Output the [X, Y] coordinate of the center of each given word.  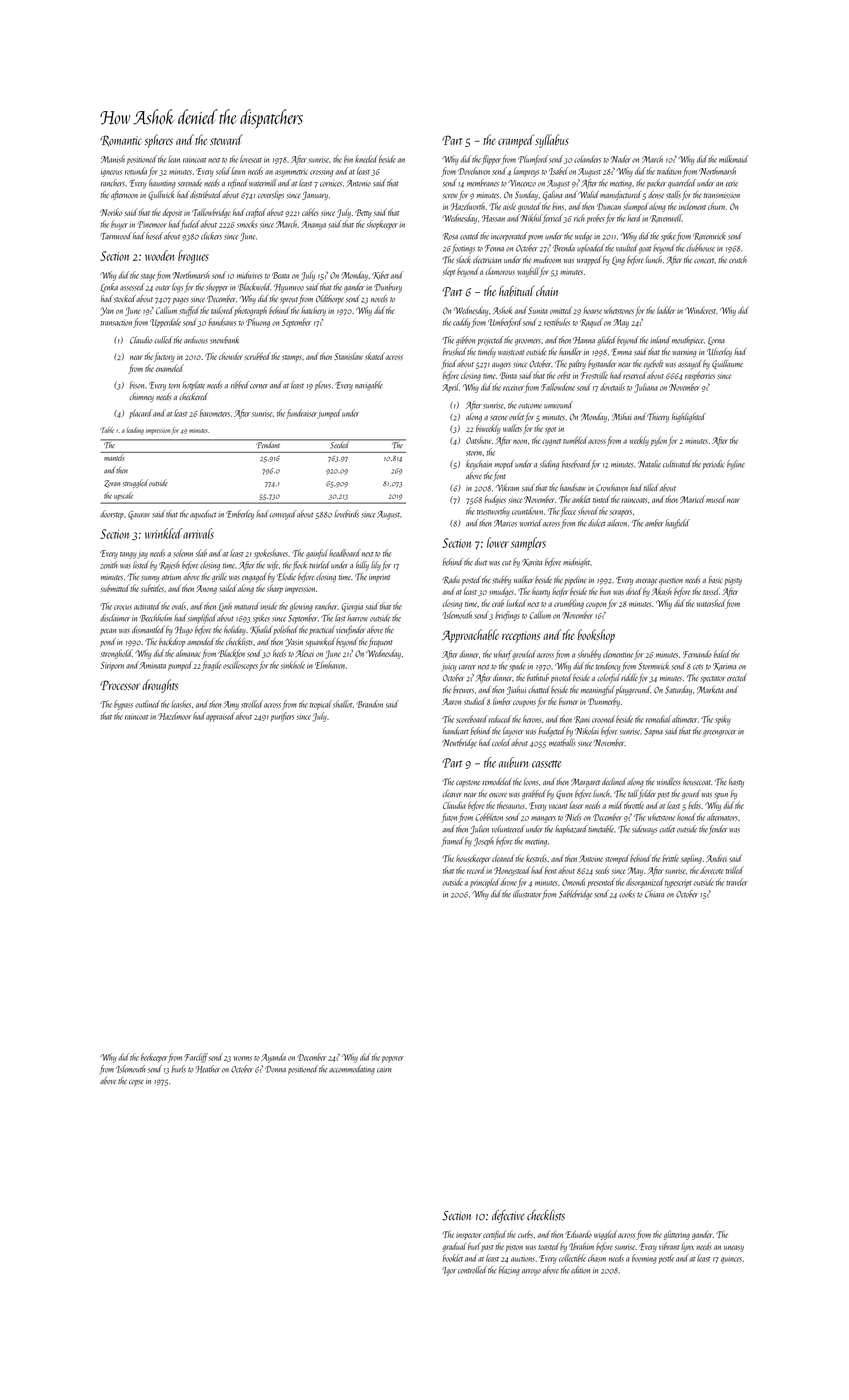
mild [616, 805]
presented [601, 883]
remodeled [497, 781]
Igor [449, 1271]
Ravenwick [709, 236]
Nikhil [531, 218]
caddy [461, 323]
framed [452, 842]
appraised [220, 717]
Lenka [109, 287]
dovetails [612, 387]
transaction [116, 323]
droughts [160, 686]
